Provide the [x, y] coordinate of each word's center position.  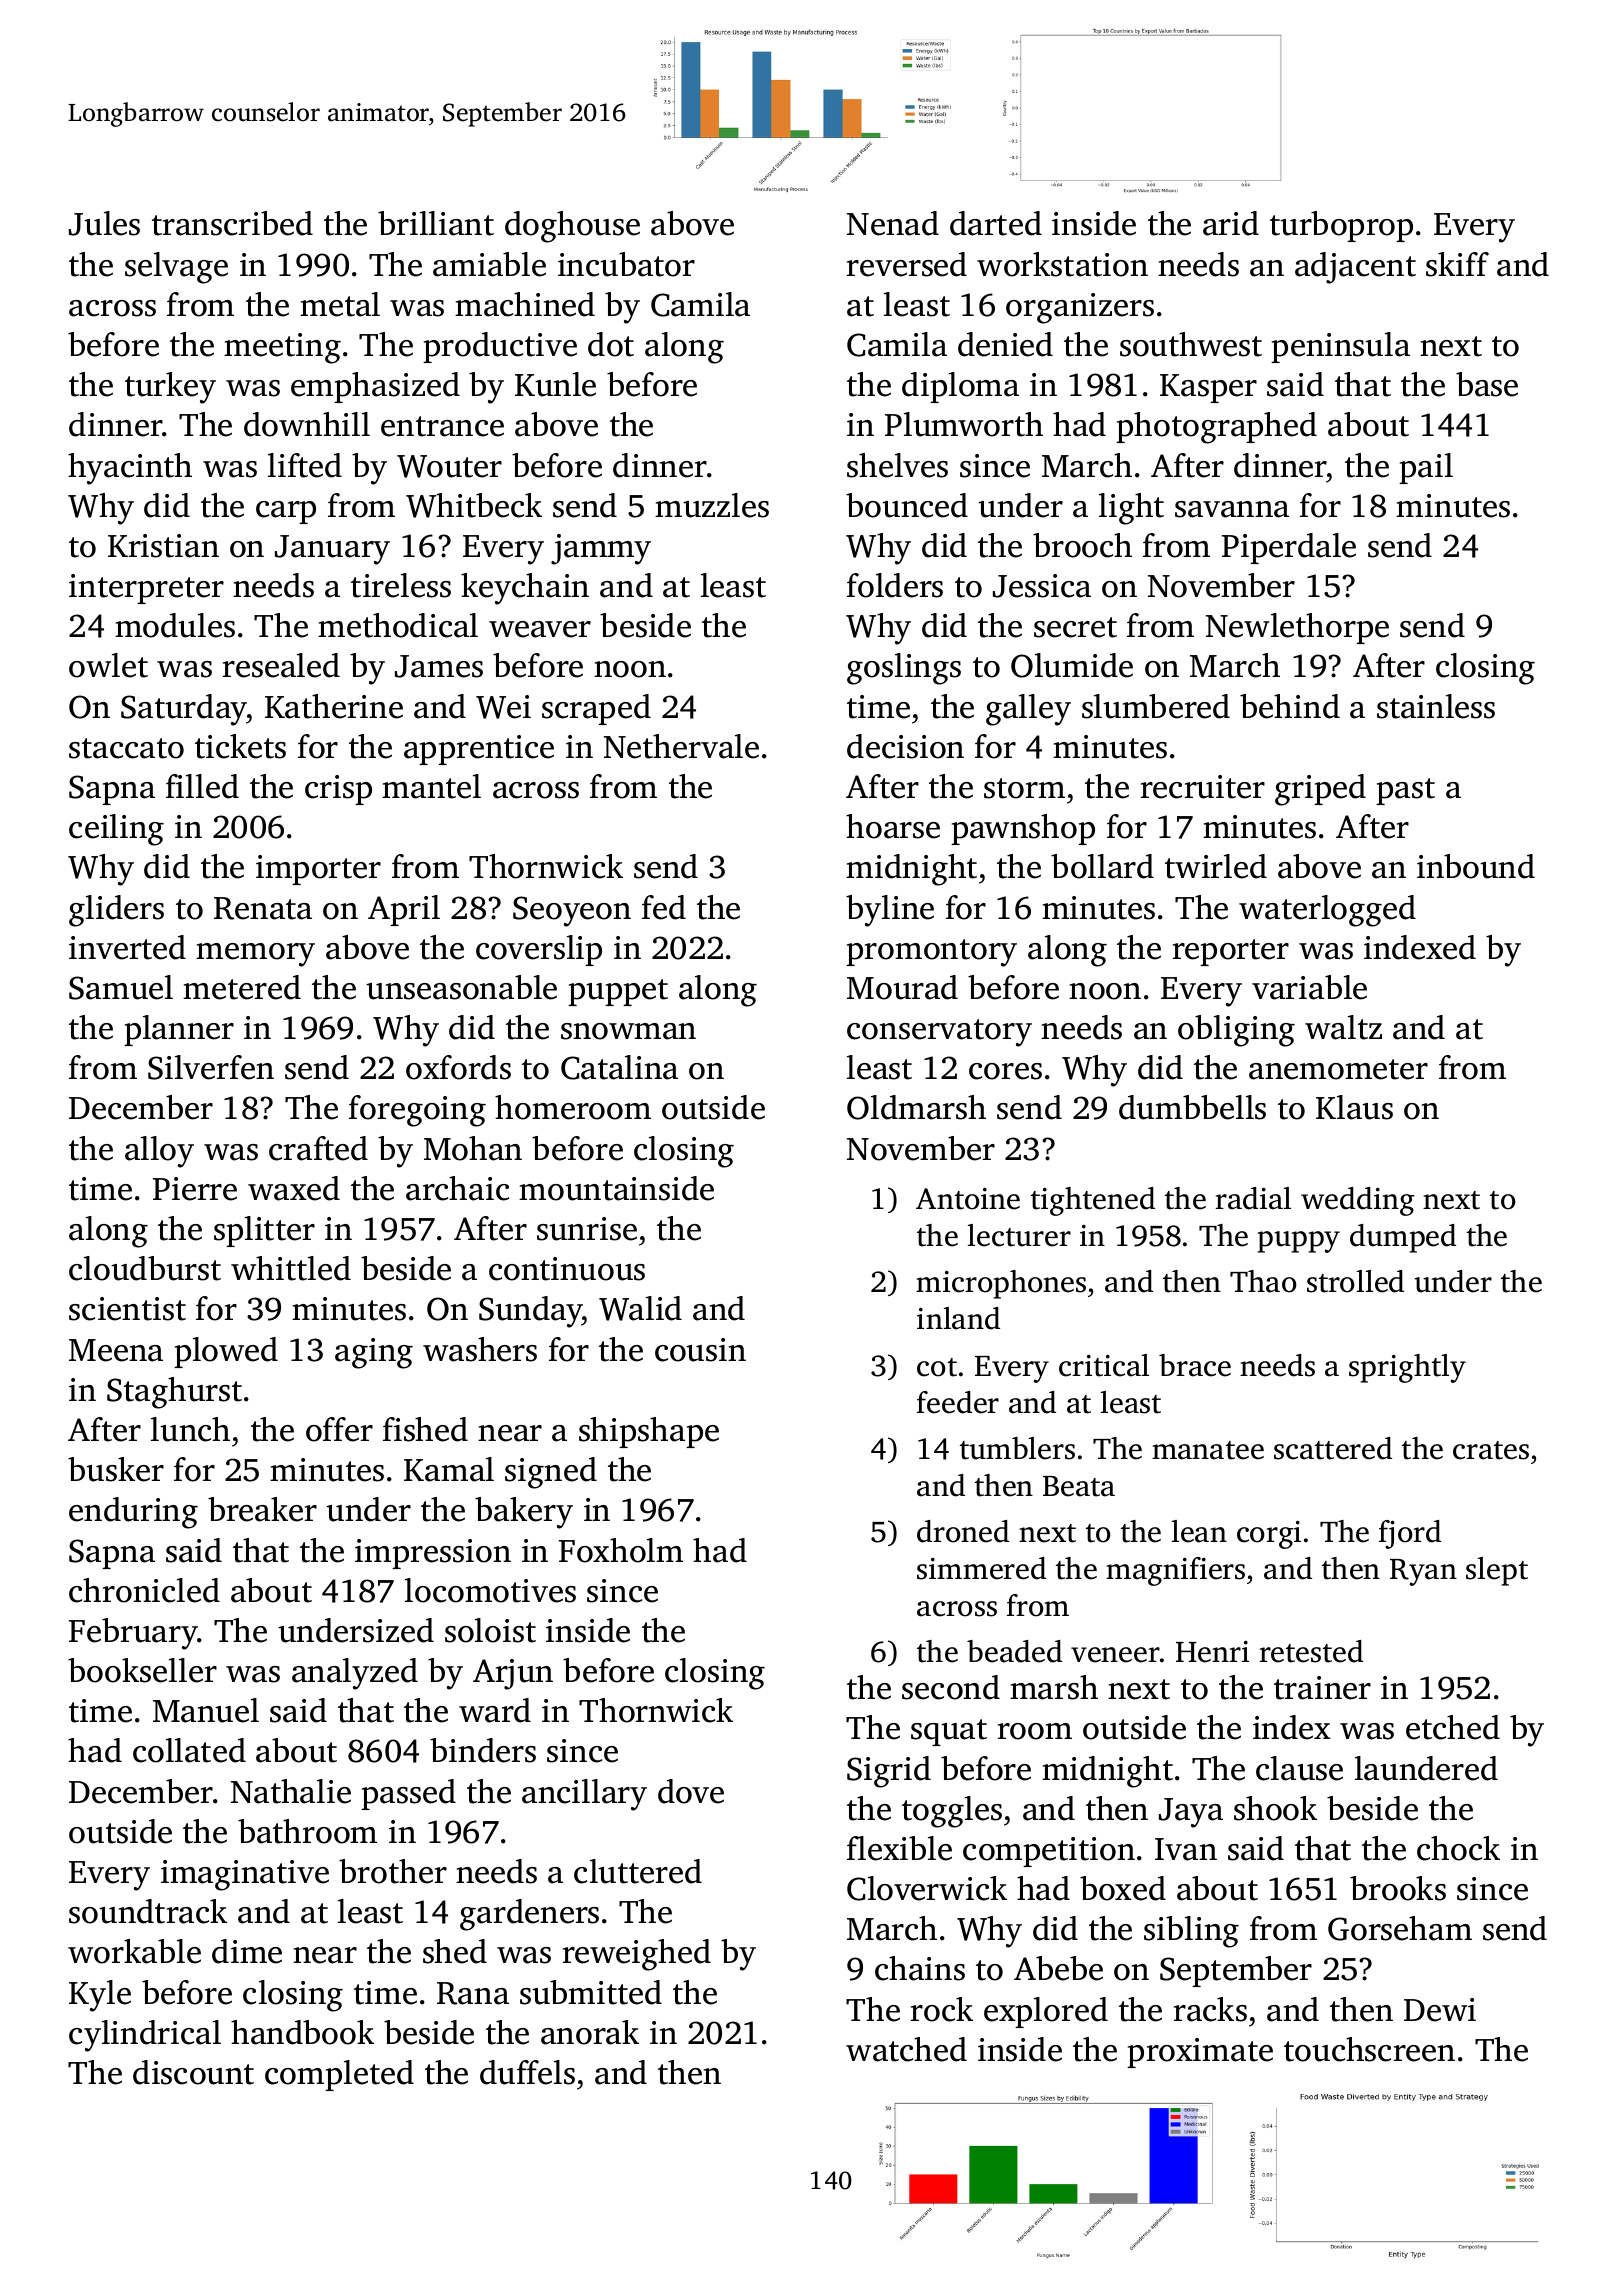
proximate [1200, 2053]
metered [242, 987]
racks [1210, 2009]
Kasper [1208, 388]
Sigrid [889, 1772]
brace [1195, 1365]
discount [193, 2072]
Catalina [619, 1067]
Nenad [893, 223]
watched [906, 2049]
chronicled [144, 1590]
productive [500, 347]
